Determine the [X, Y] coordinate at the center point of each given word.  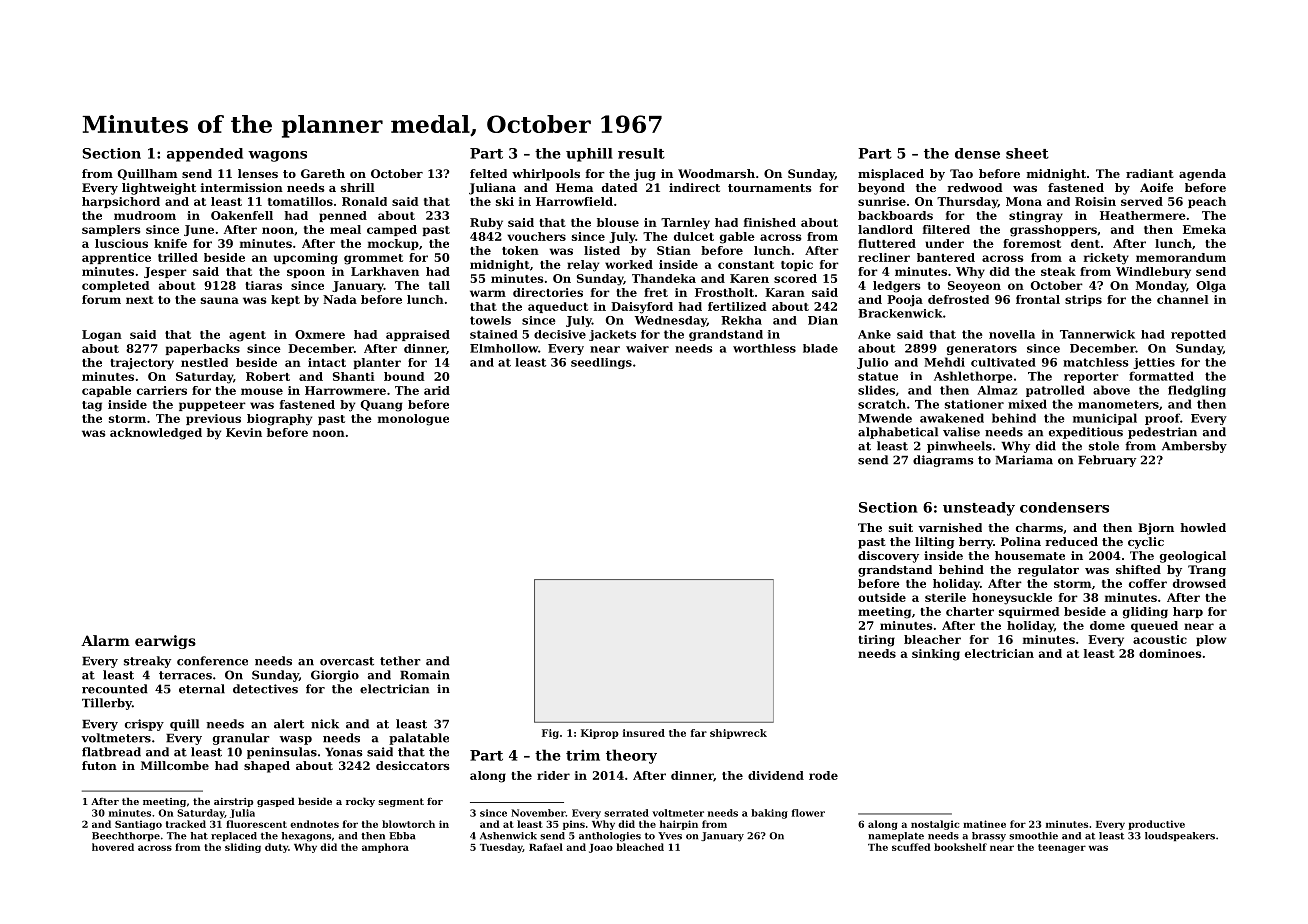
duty [276, 848]
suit [901, 527]
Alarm [105, 640]
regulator [1048, 571]
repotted [1198, 335]
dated [620, 187]
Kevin [244, 432]
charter [970, 611]
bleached [640, 847]
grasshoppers [1053, 231]
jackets [612, 335]
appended [205, 155]
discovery [888, 557]
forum [101, 299]
